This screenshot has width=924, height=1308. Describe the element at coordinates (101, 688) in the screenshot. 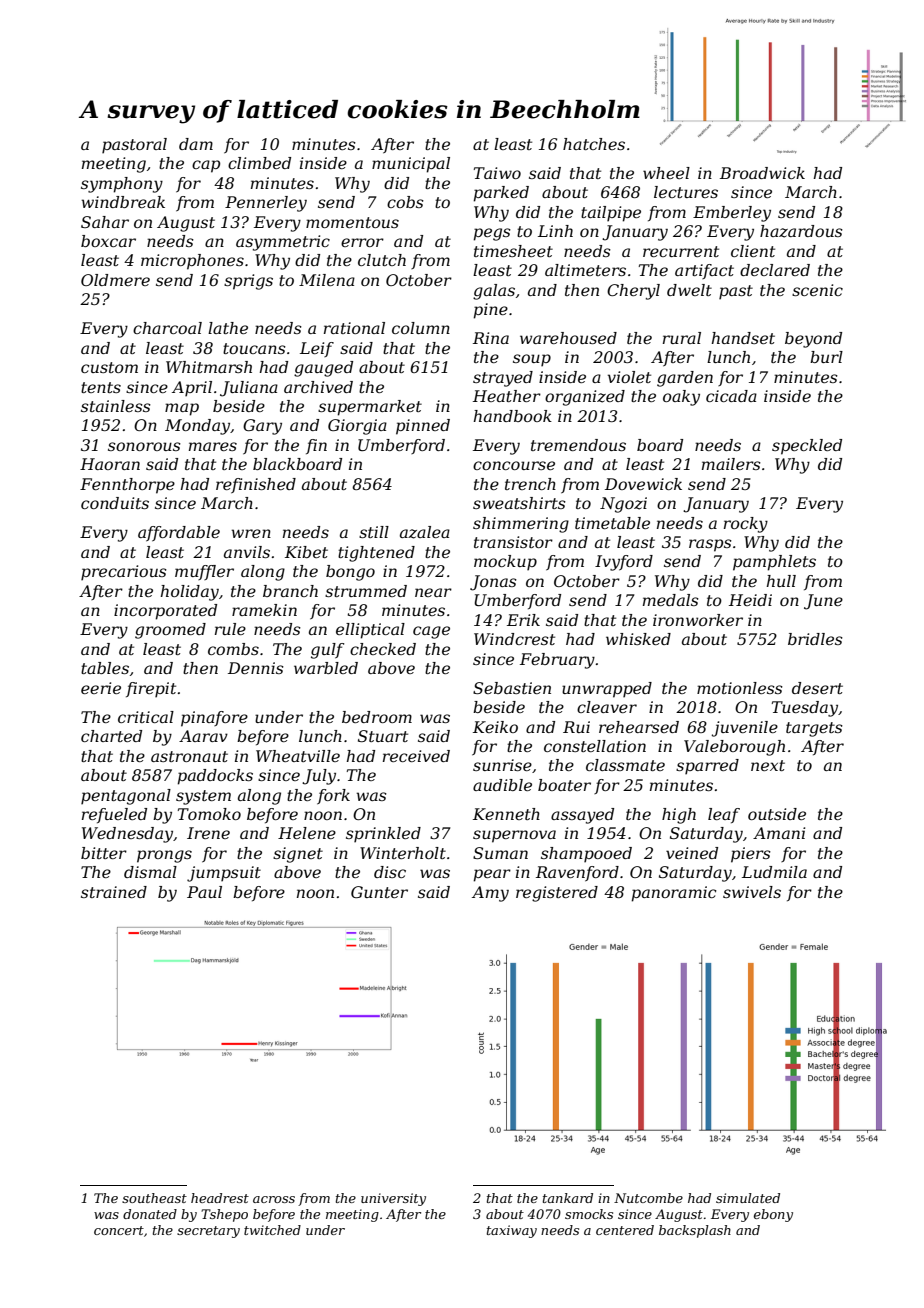

I see `eerie` at that location.
